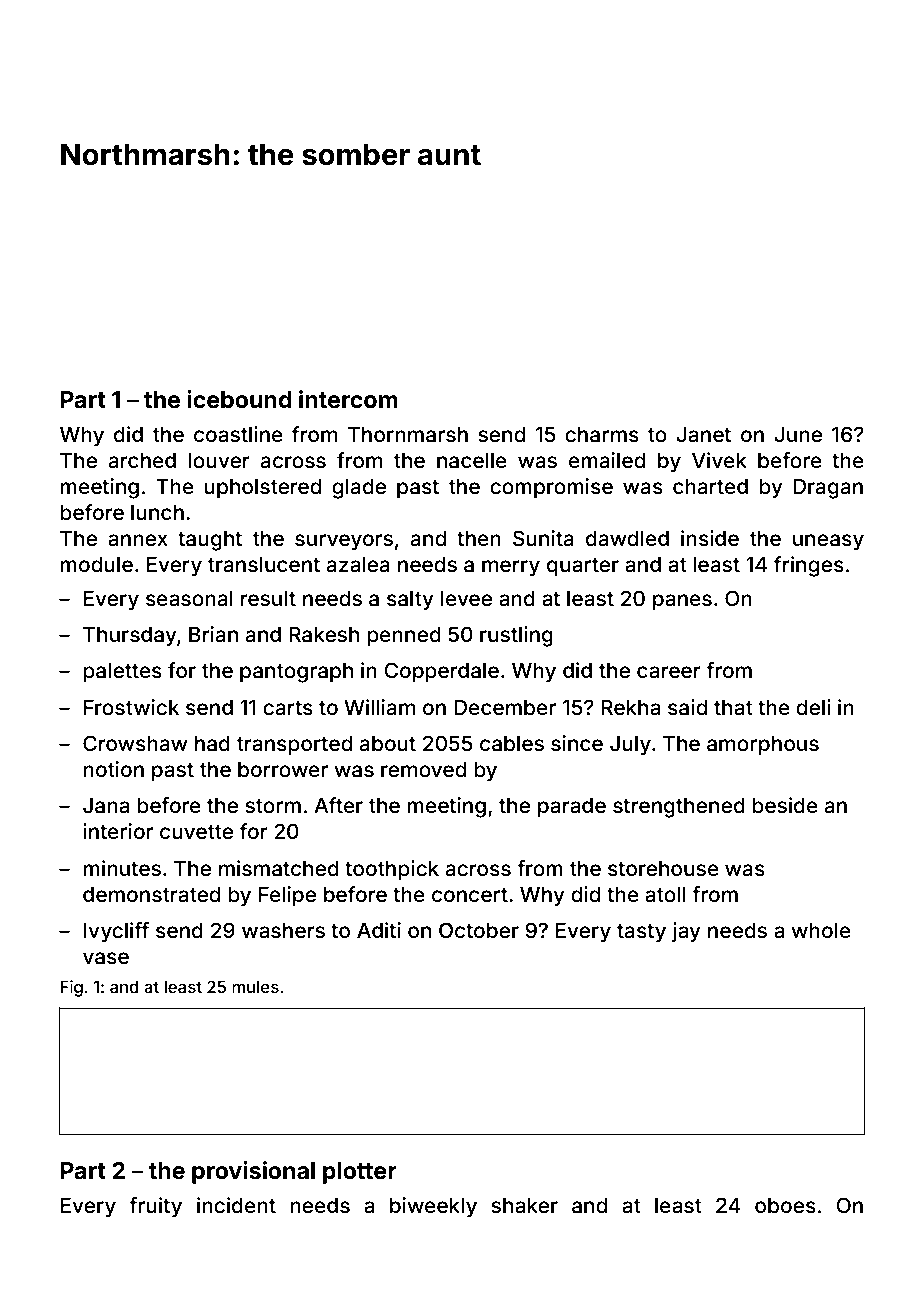 The image size is (924, 1311). Describe the element at coordinates (669, 672) in the document. I see `career` at that location.
